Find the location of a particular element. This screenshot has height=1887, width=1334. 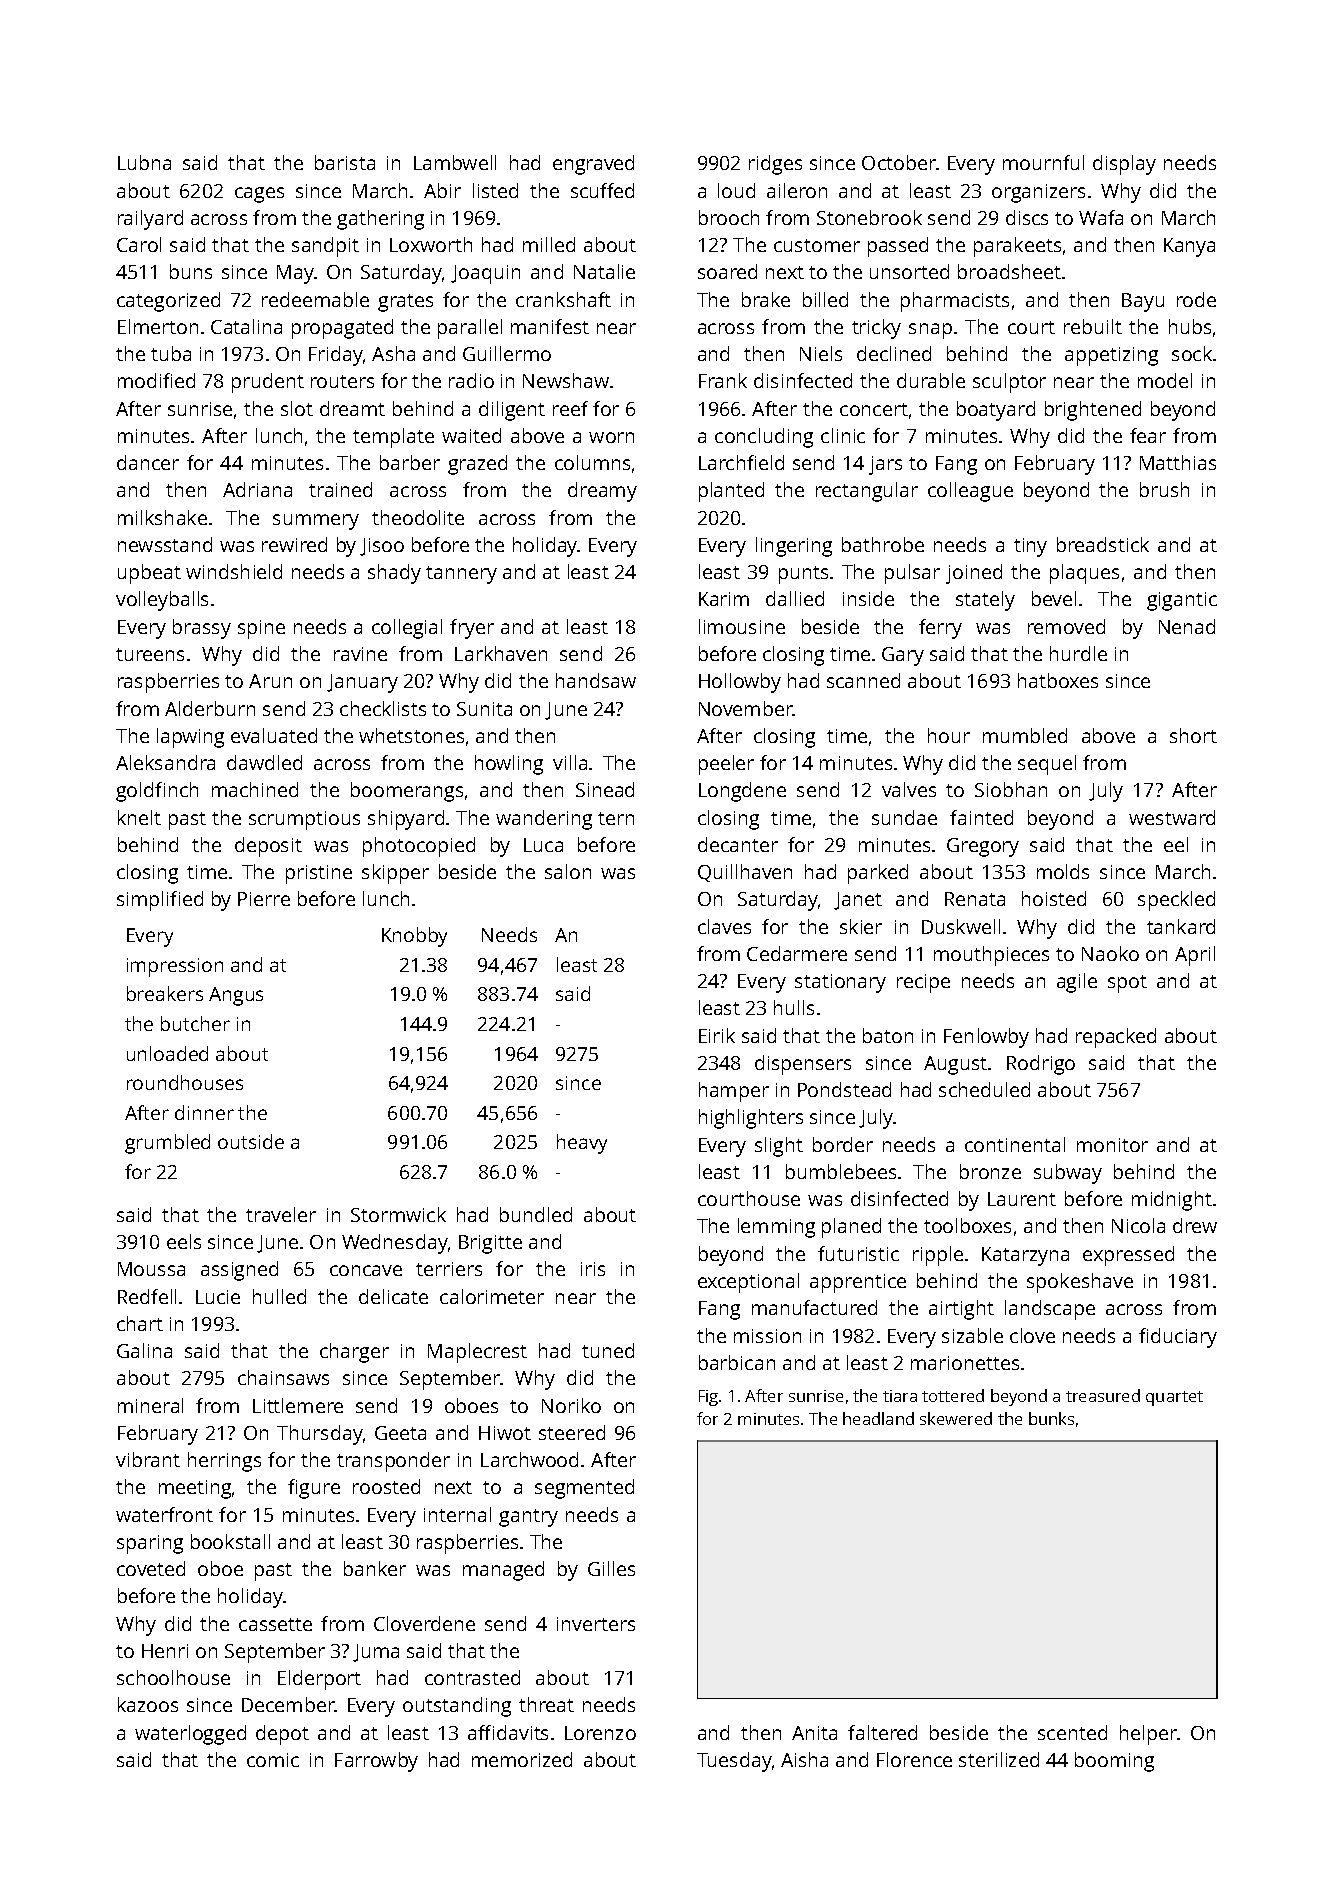

display is located at coordinates (1124, 165).
